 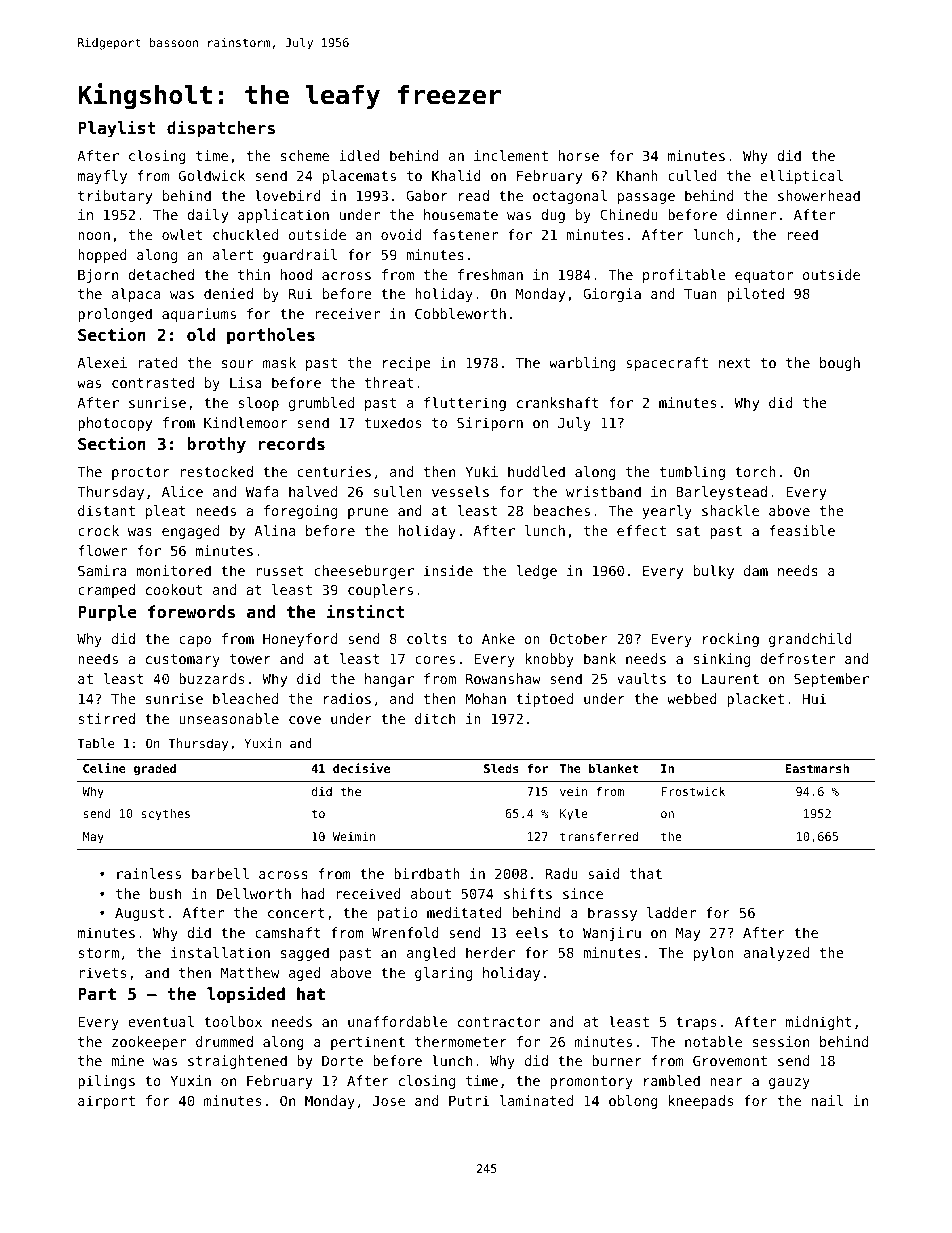 I want to click on airport, so click(x=106, y=1102).
